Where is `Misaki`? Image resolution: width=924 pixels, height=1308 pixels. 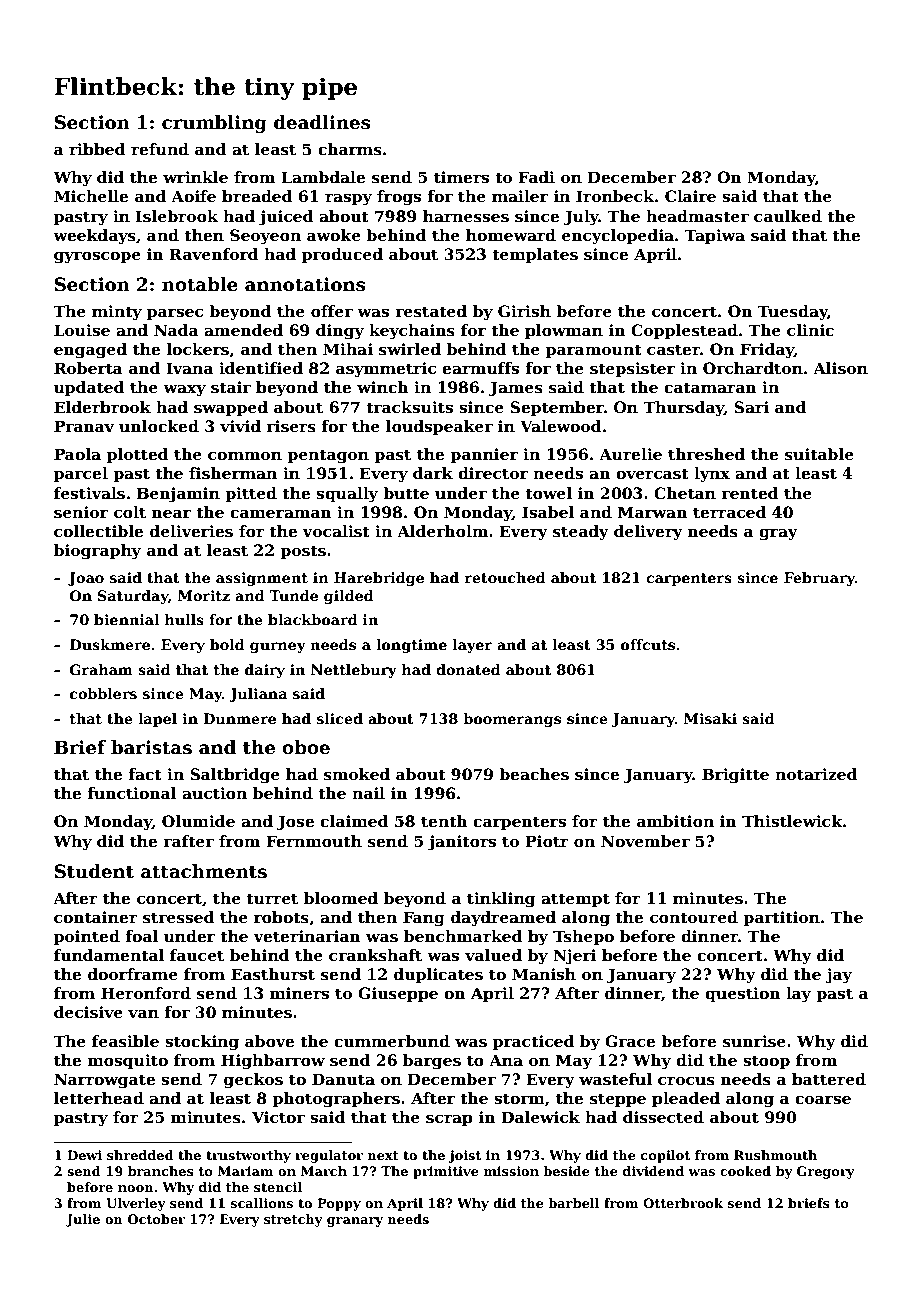
Misaki is located at coordinates (710, 718).
